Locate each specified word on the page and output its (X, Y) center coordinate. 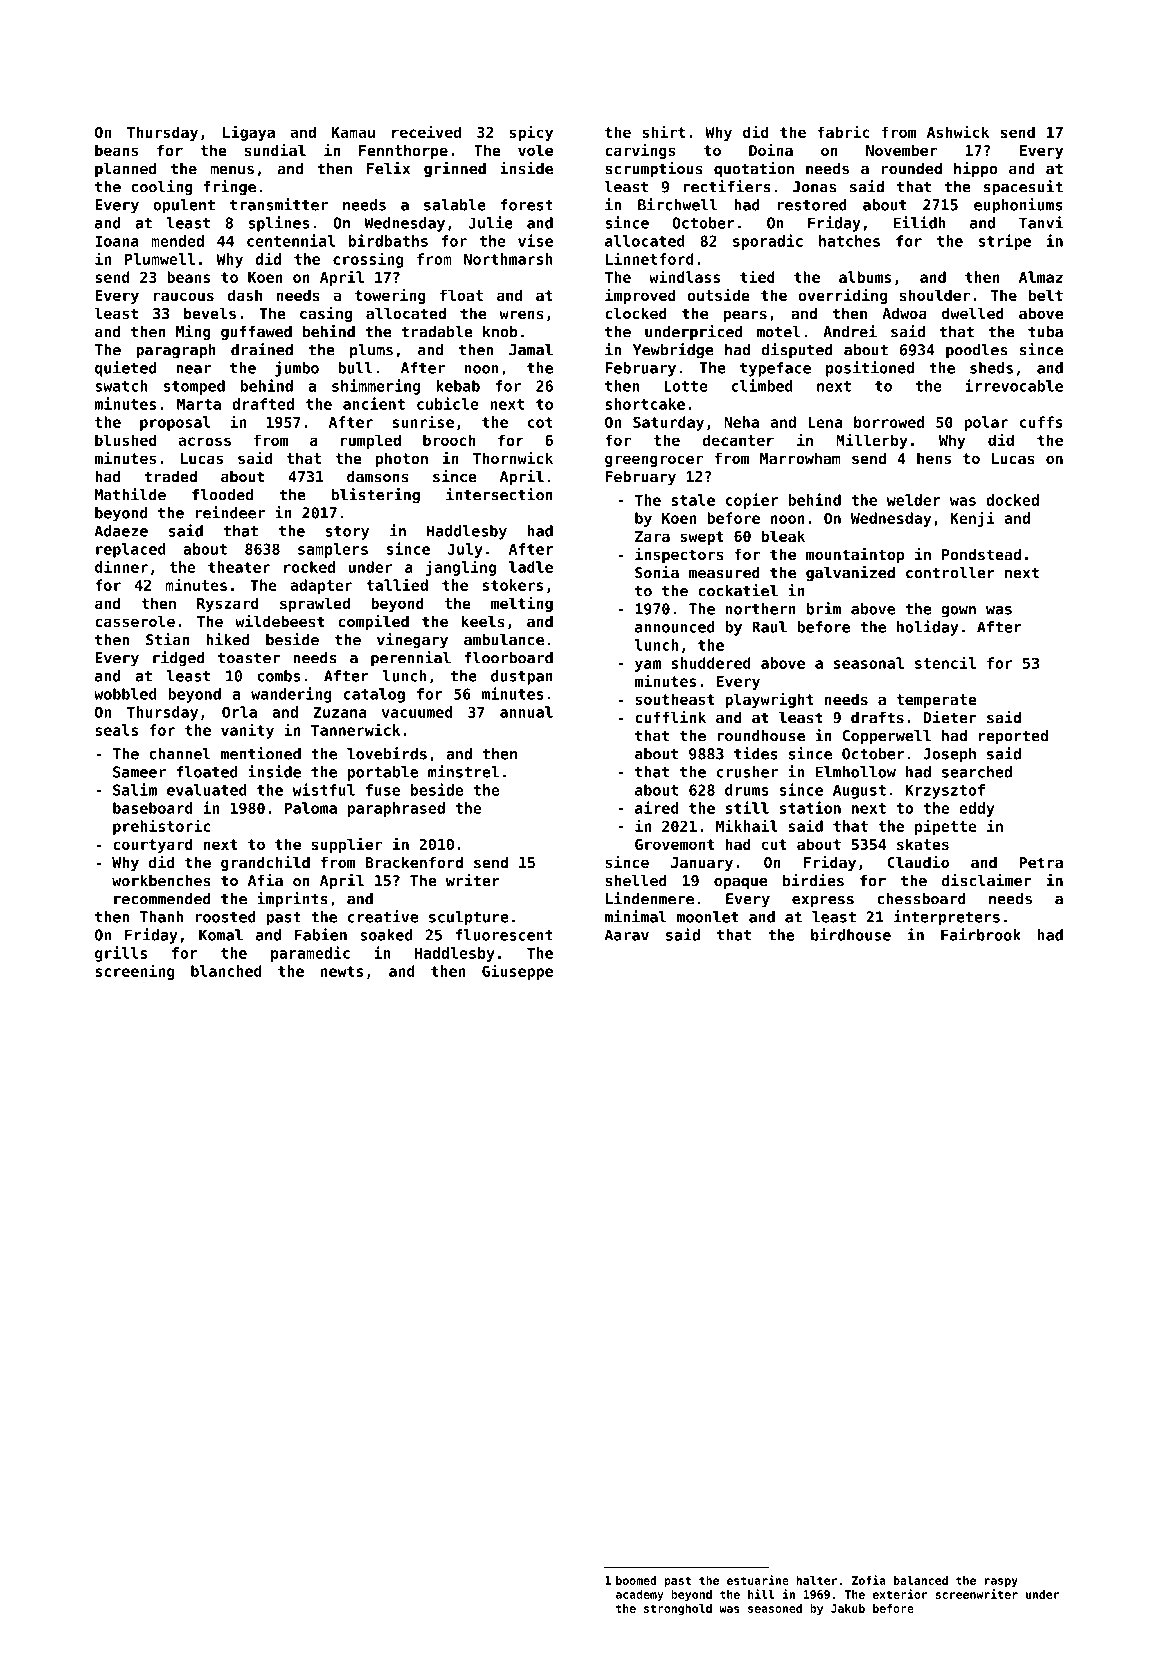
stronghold (678, 1609)
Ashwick (958, 131)
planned (126, 169)
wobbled (125, 694)
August (859, 791)
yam (648, 666)
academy (640, 1595)
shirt (664, 131)
